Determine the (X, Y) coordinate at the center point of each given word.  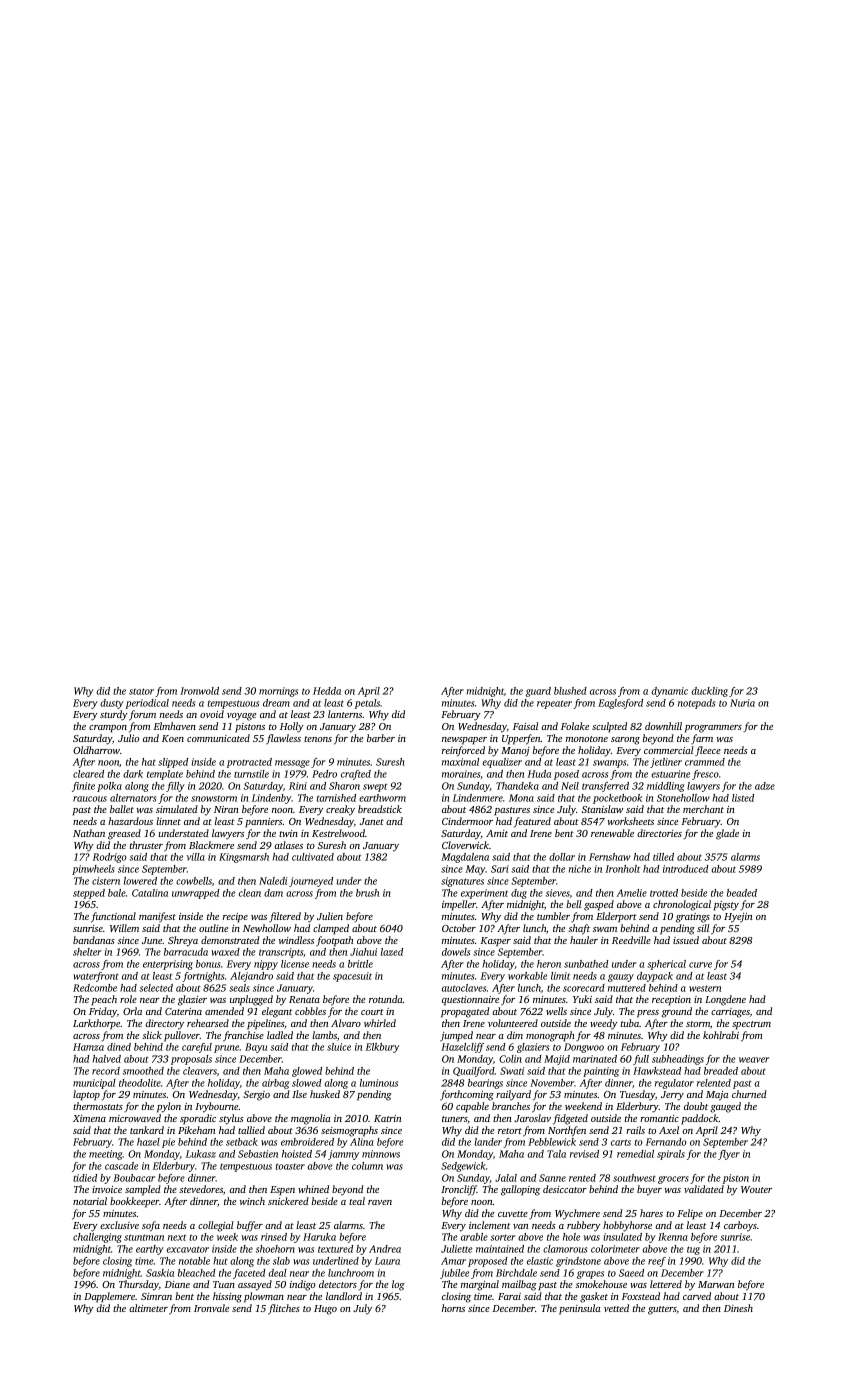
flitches (284, 1309)
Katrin (387, 1118)
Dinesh (738, 1308)
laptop (86, 1095)
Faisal (525, 726)
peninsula (580, 1309)
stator (141, 691)
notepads (696, 704)
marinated (595, 1059)
